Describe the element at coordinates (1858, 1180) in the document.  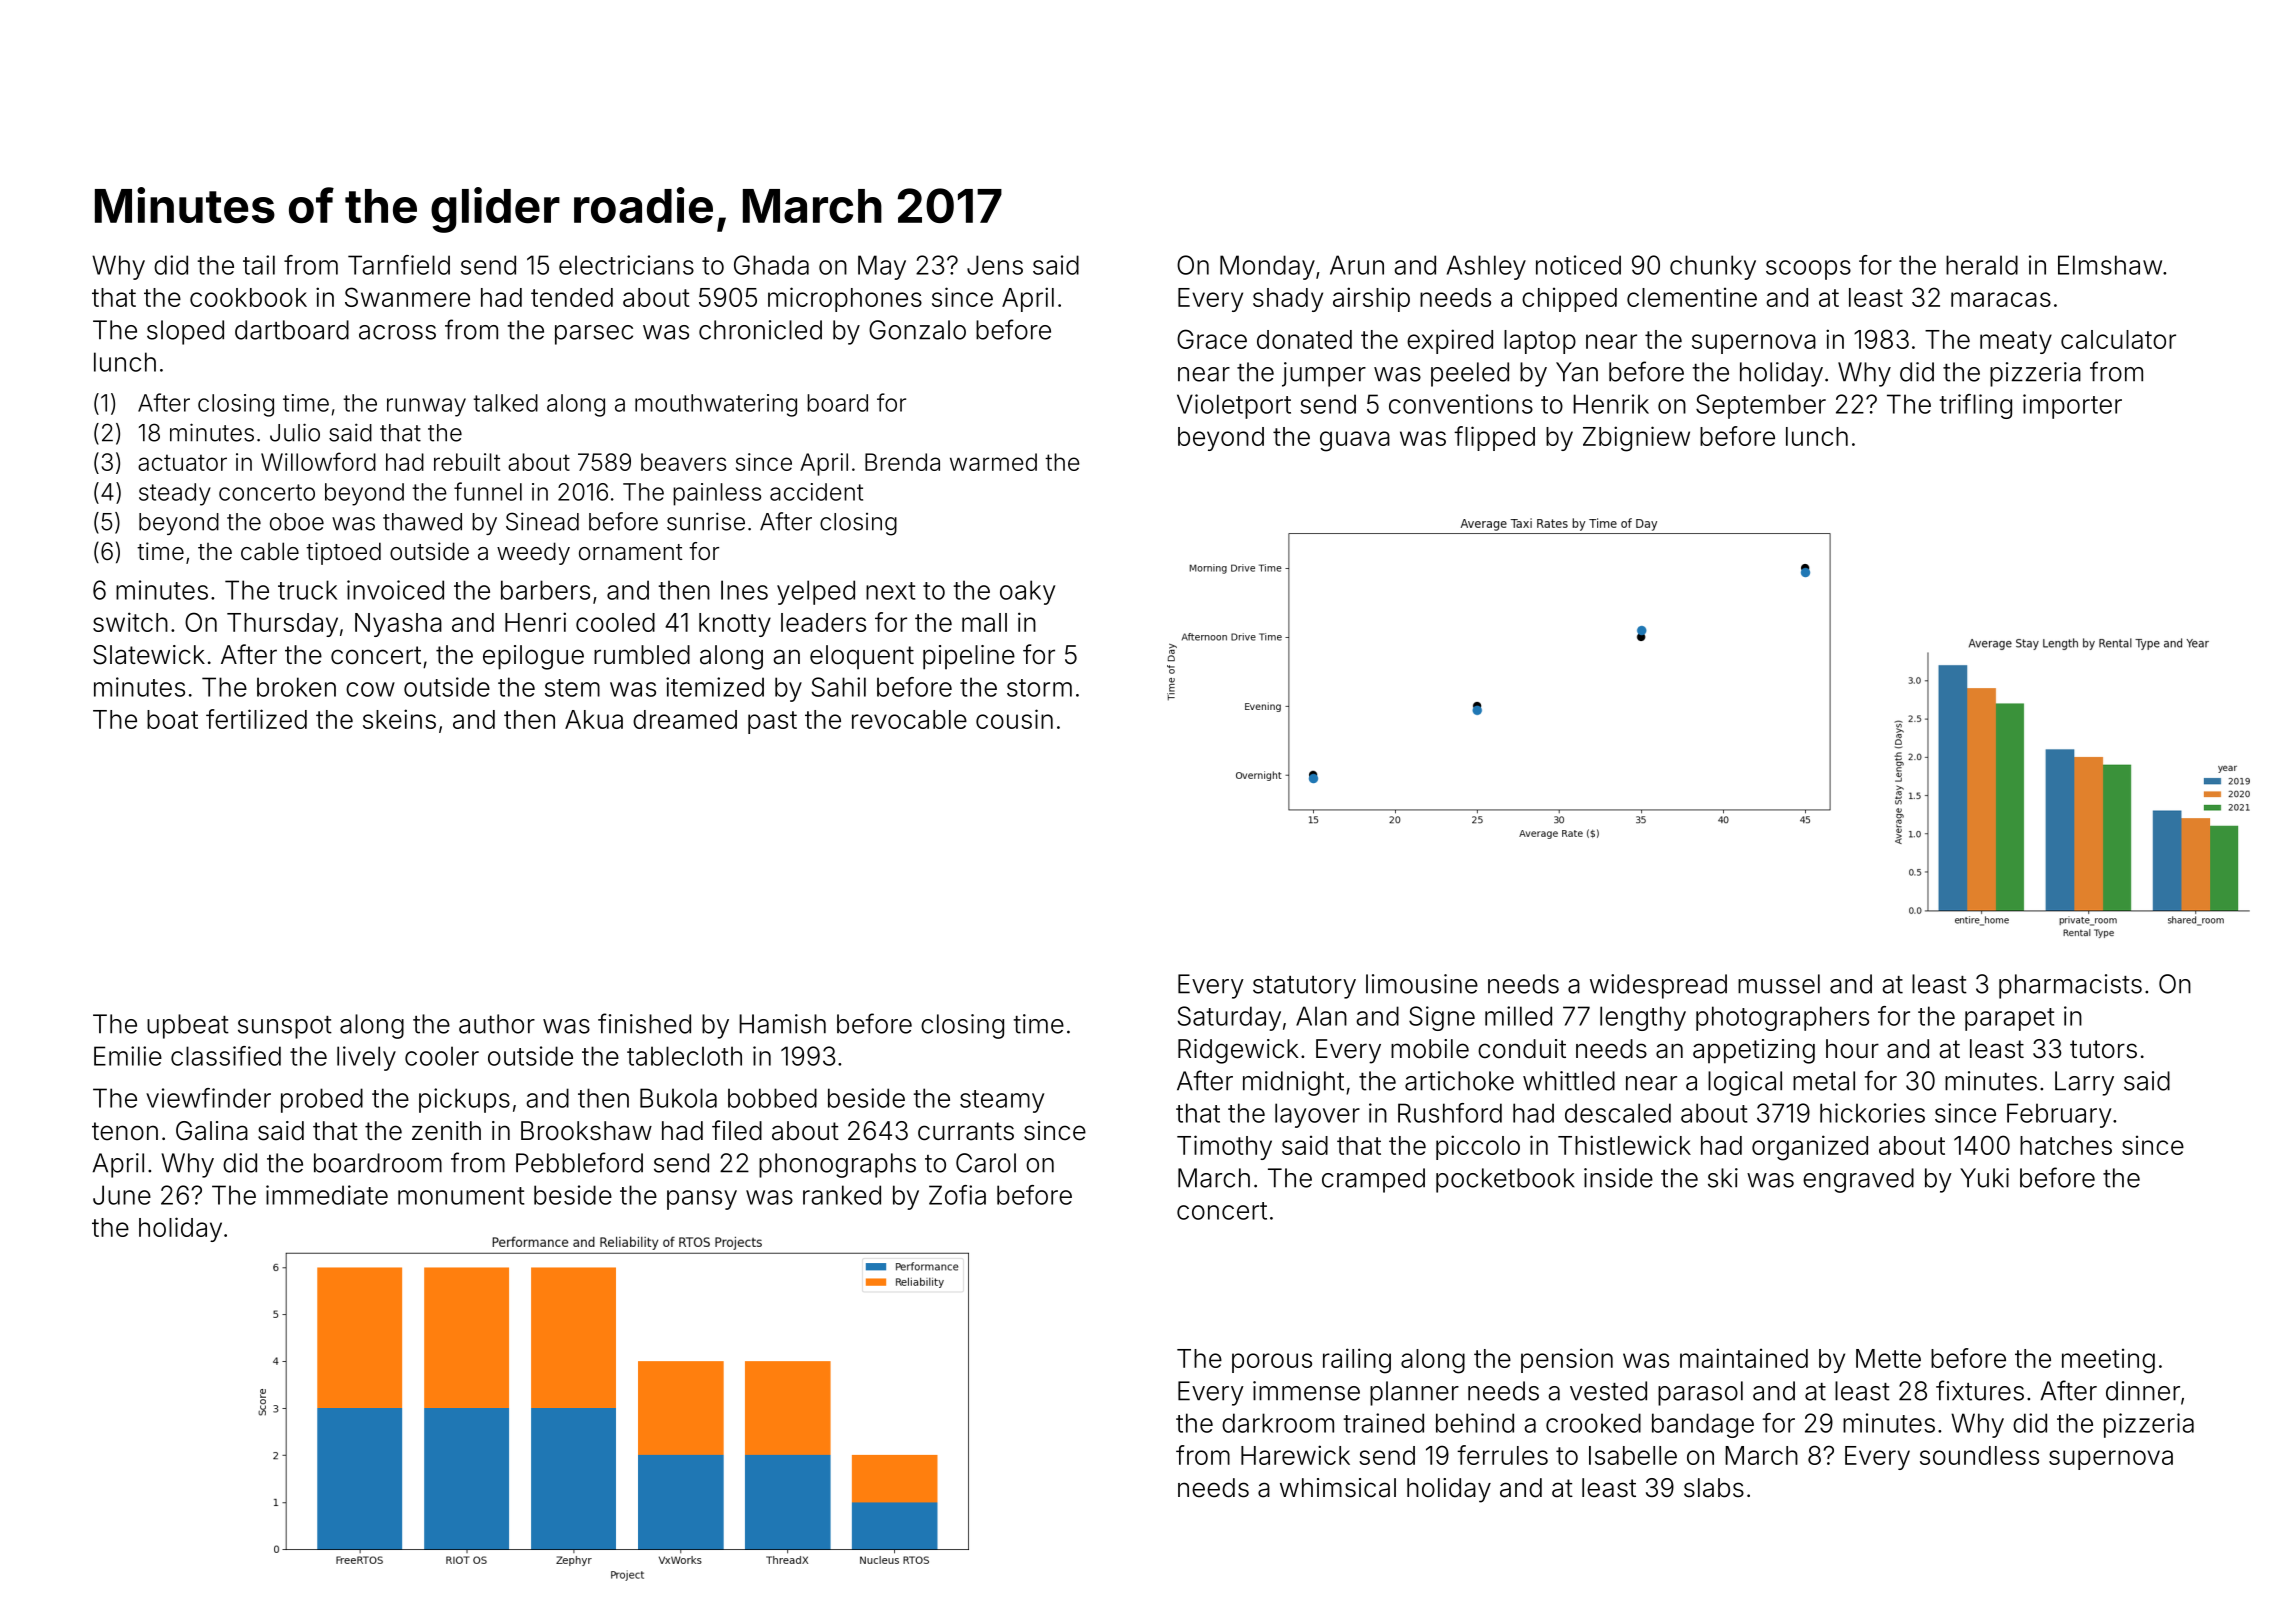
I see `engraved` at that location.
